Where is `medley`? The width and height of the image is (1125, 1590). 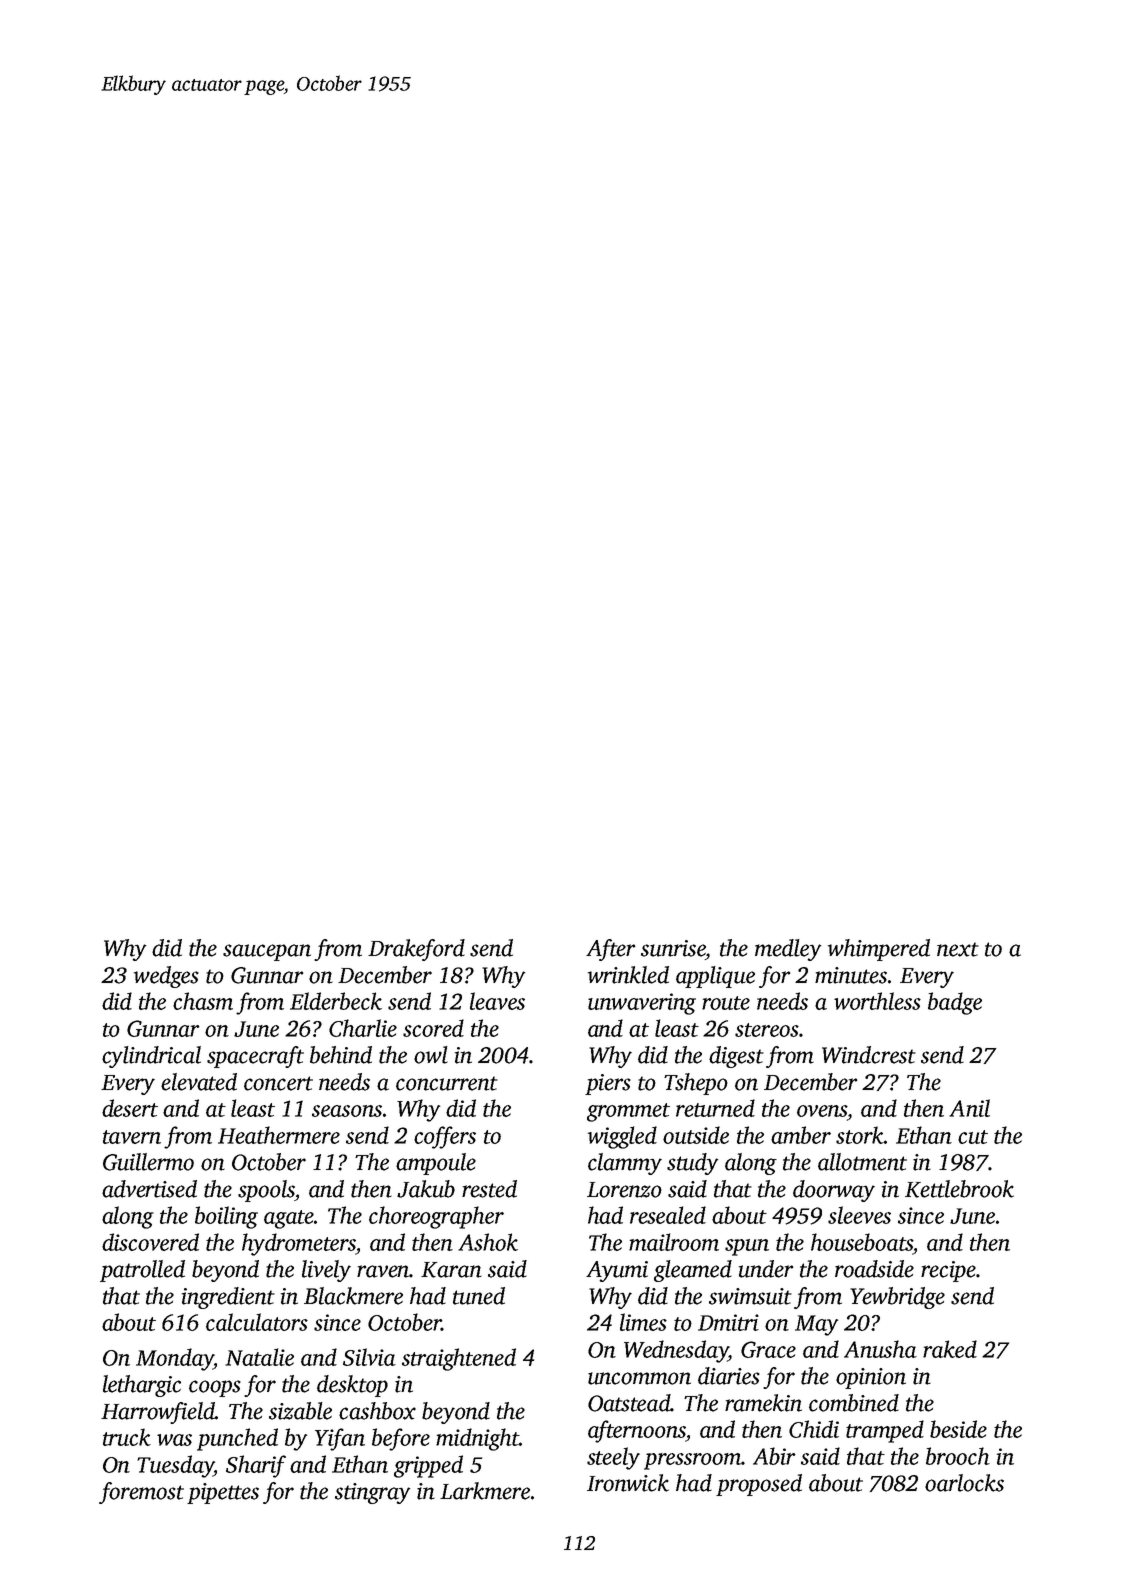
medley is located at coordinates (788, 950).
